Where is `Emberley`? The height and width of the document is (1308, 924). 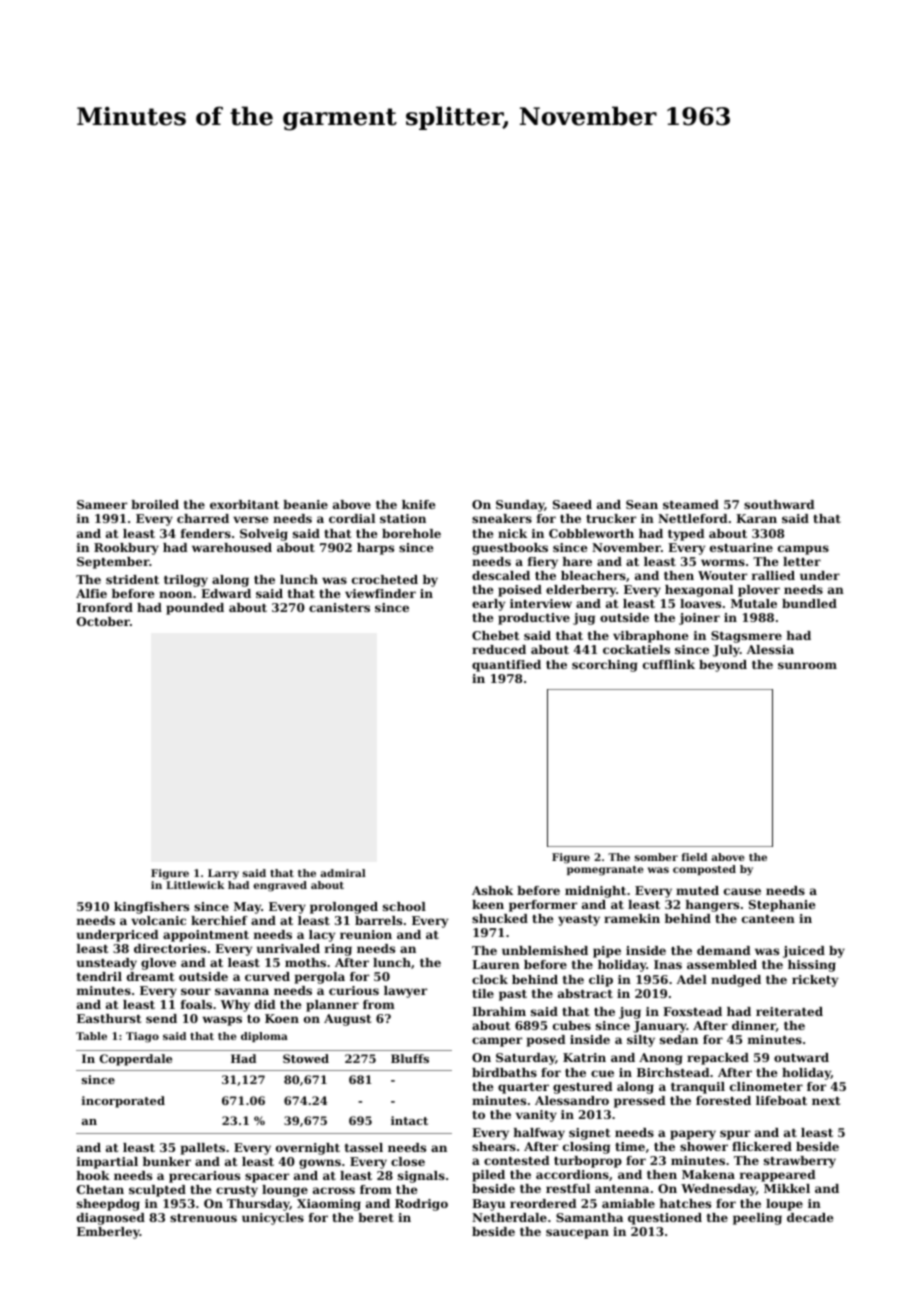
Emberley is located at coordinates (108, 1233).
